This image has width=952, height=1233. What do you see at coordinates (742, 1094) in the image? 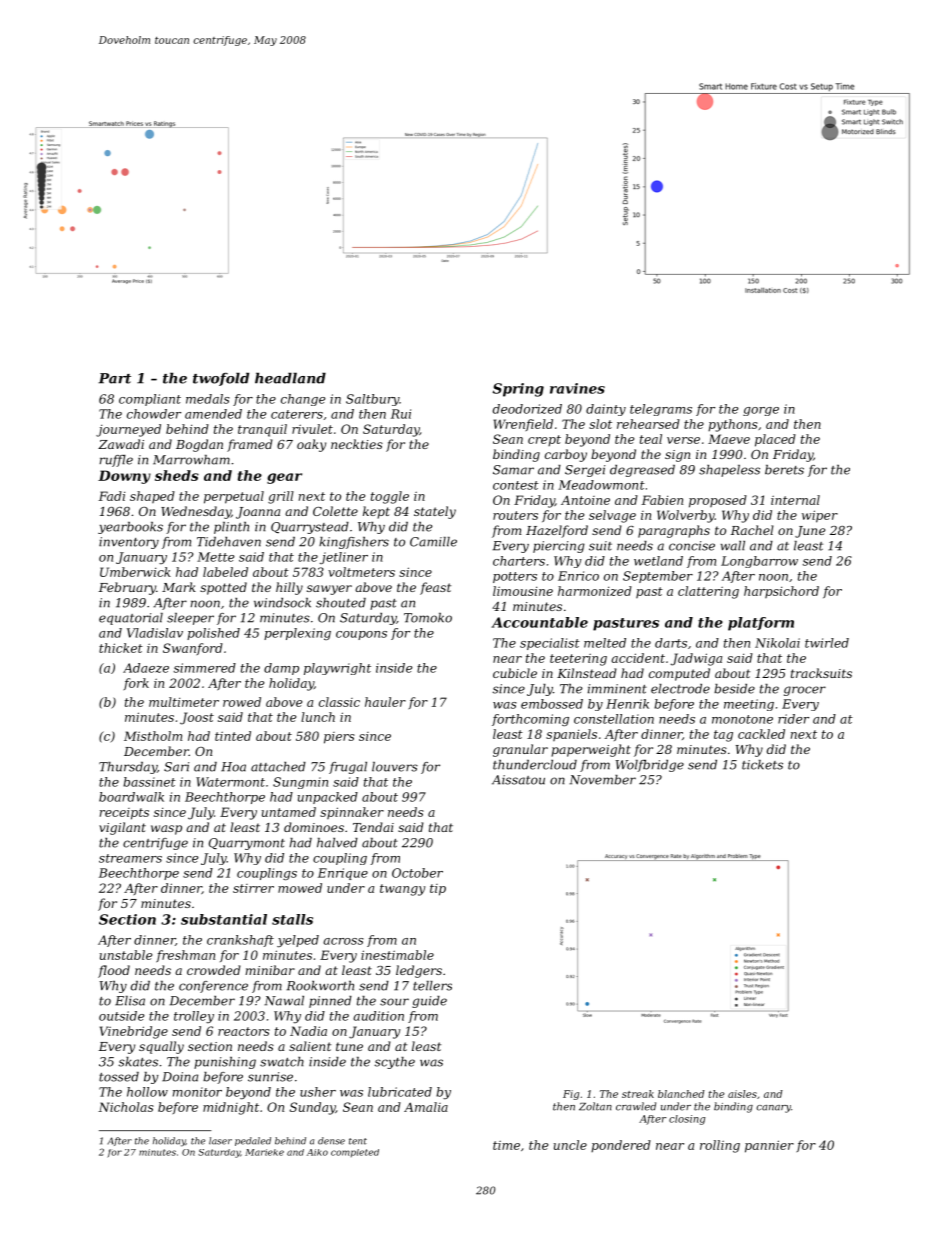
I see `aisles` at bounding box center [742, 1094].
